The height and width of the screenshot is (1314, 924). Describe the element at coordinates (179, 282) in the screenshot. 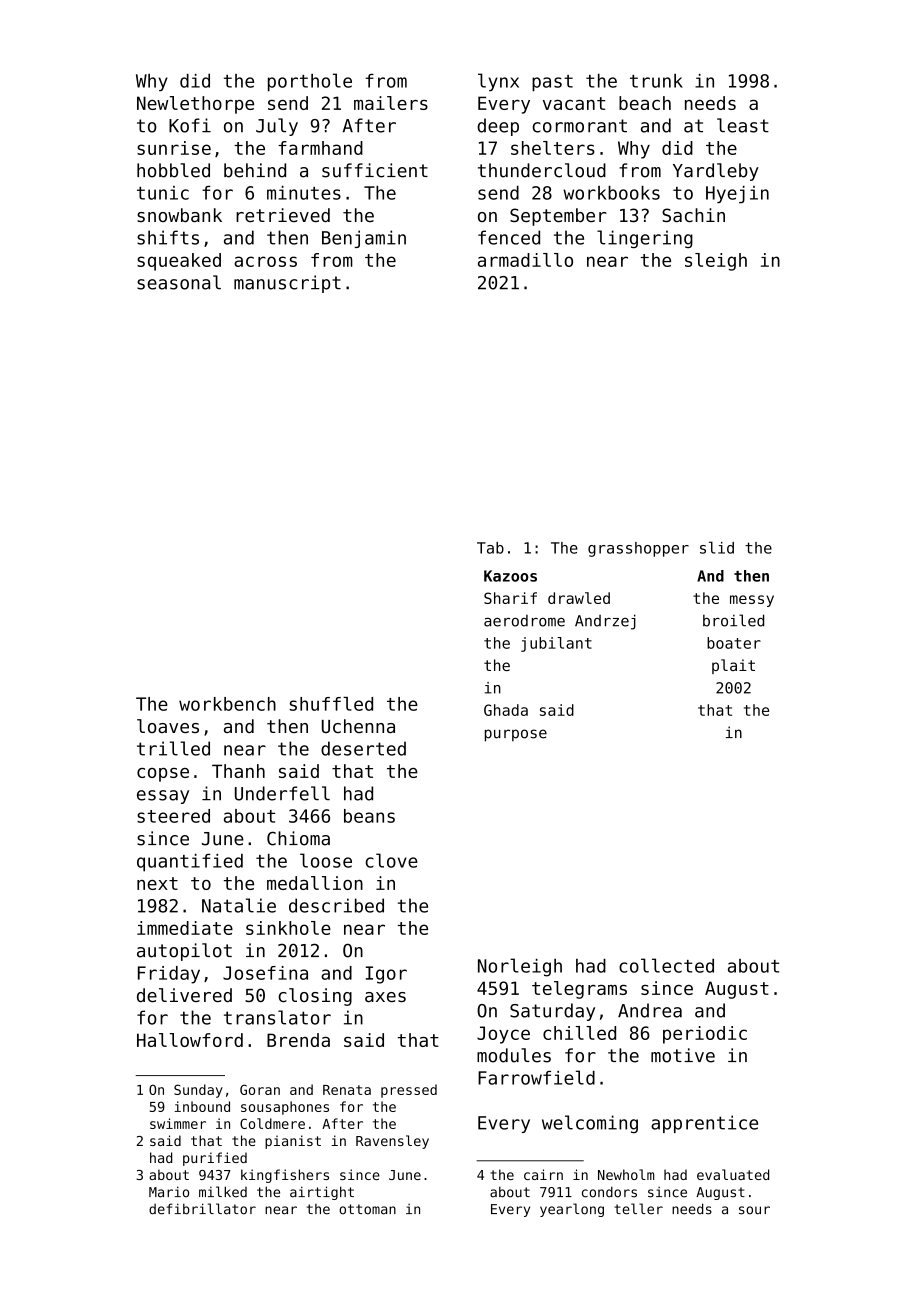

I see `seasonal` at that location.
